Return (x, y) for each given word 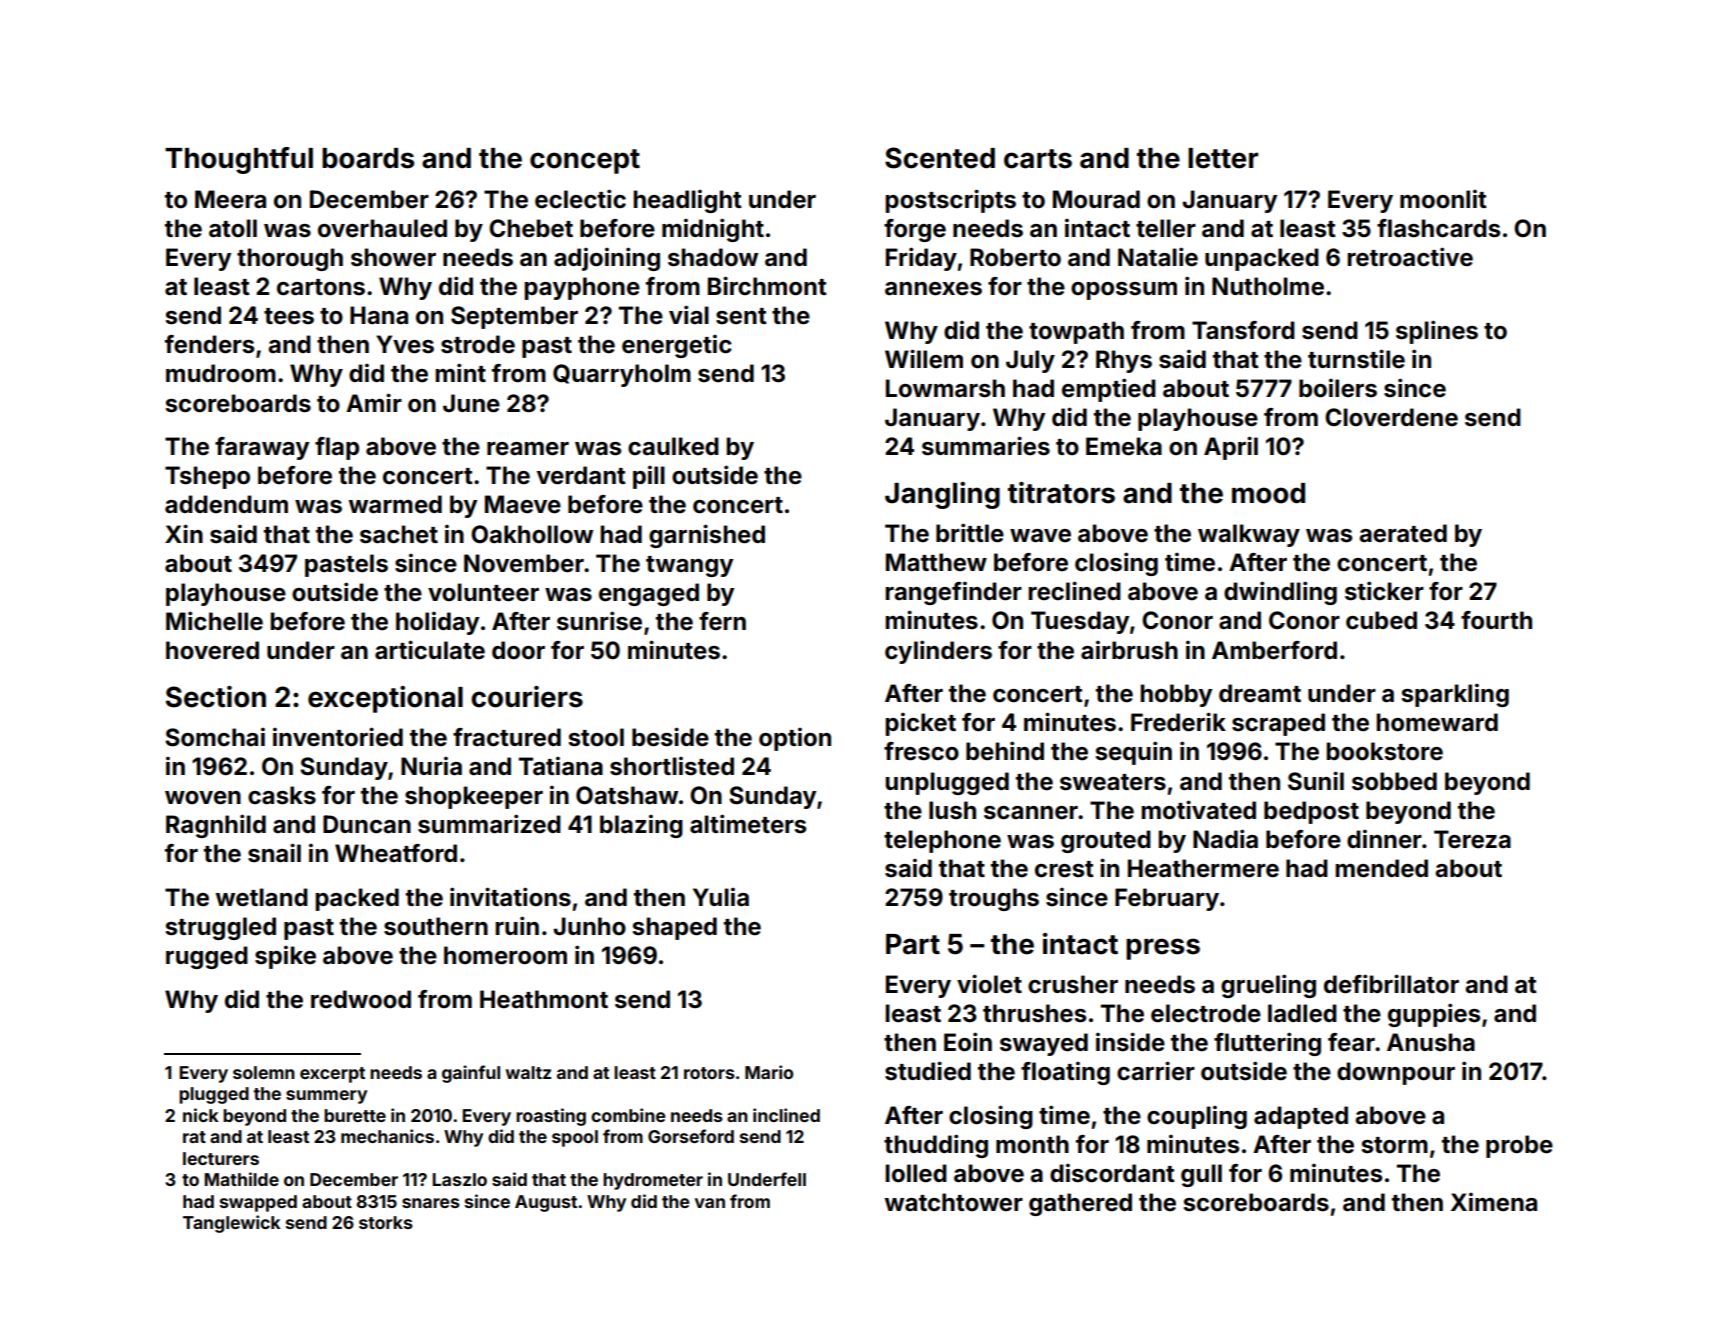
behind (1005, 751)
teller (1166, 228)
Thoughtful (239, 160)
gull (1201, 1175)
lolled (916, 1173)
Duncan (367, 824)
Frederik (1178, 722)
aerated (1403, 533)
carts (1038, 159)
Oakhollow (532, 534)
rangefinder (953, 593)
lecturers (221, 1158)
